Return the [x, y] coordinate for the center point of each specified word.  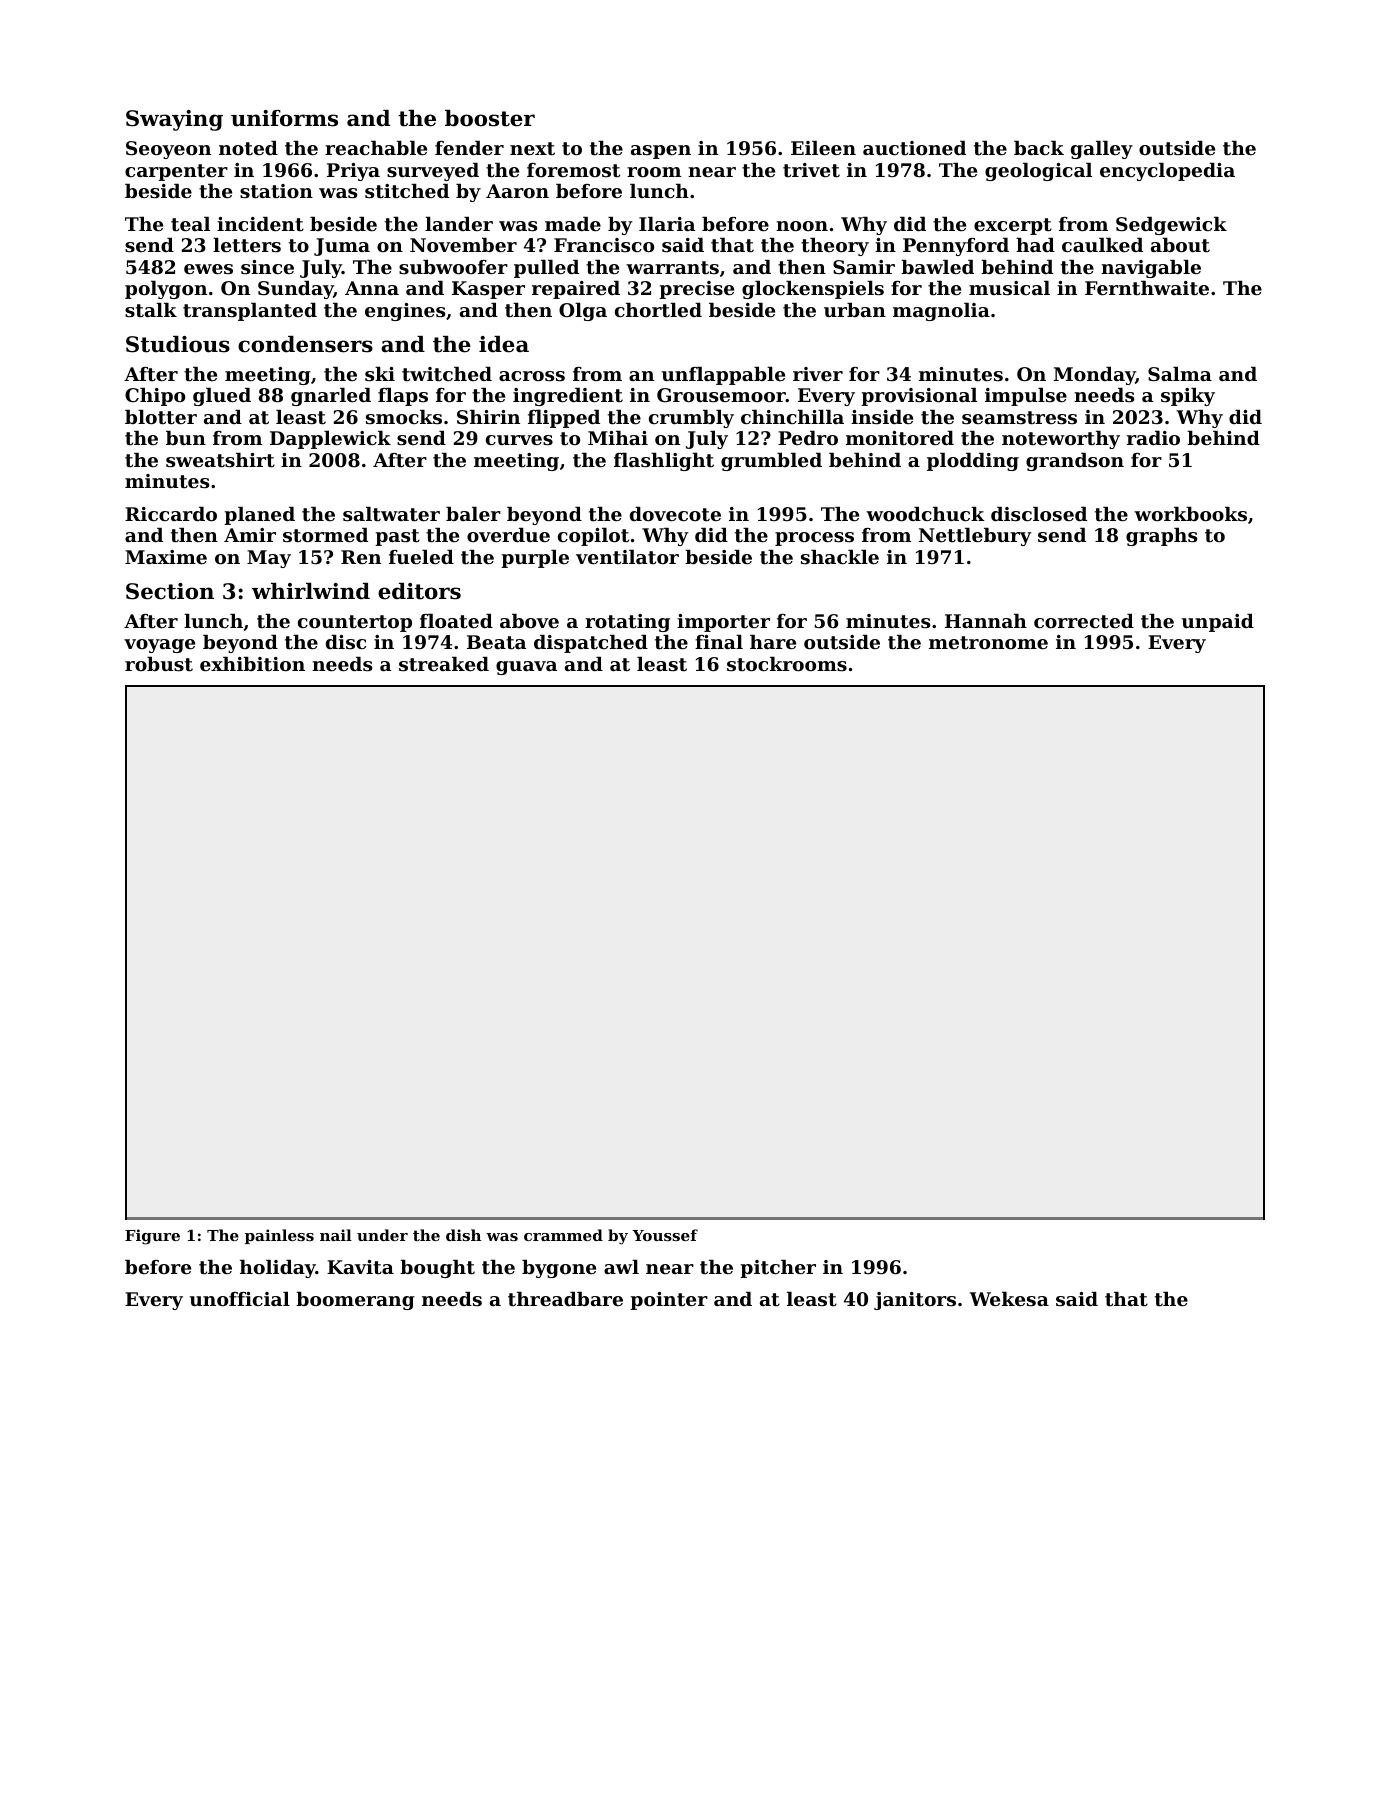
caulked [1102, 245]
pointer [669, 1301]
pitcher [778, 1269]
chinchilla [792, 417]
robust [159, 664]
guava [526, 668]
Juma [342, 247]
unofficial [240, 1299]
